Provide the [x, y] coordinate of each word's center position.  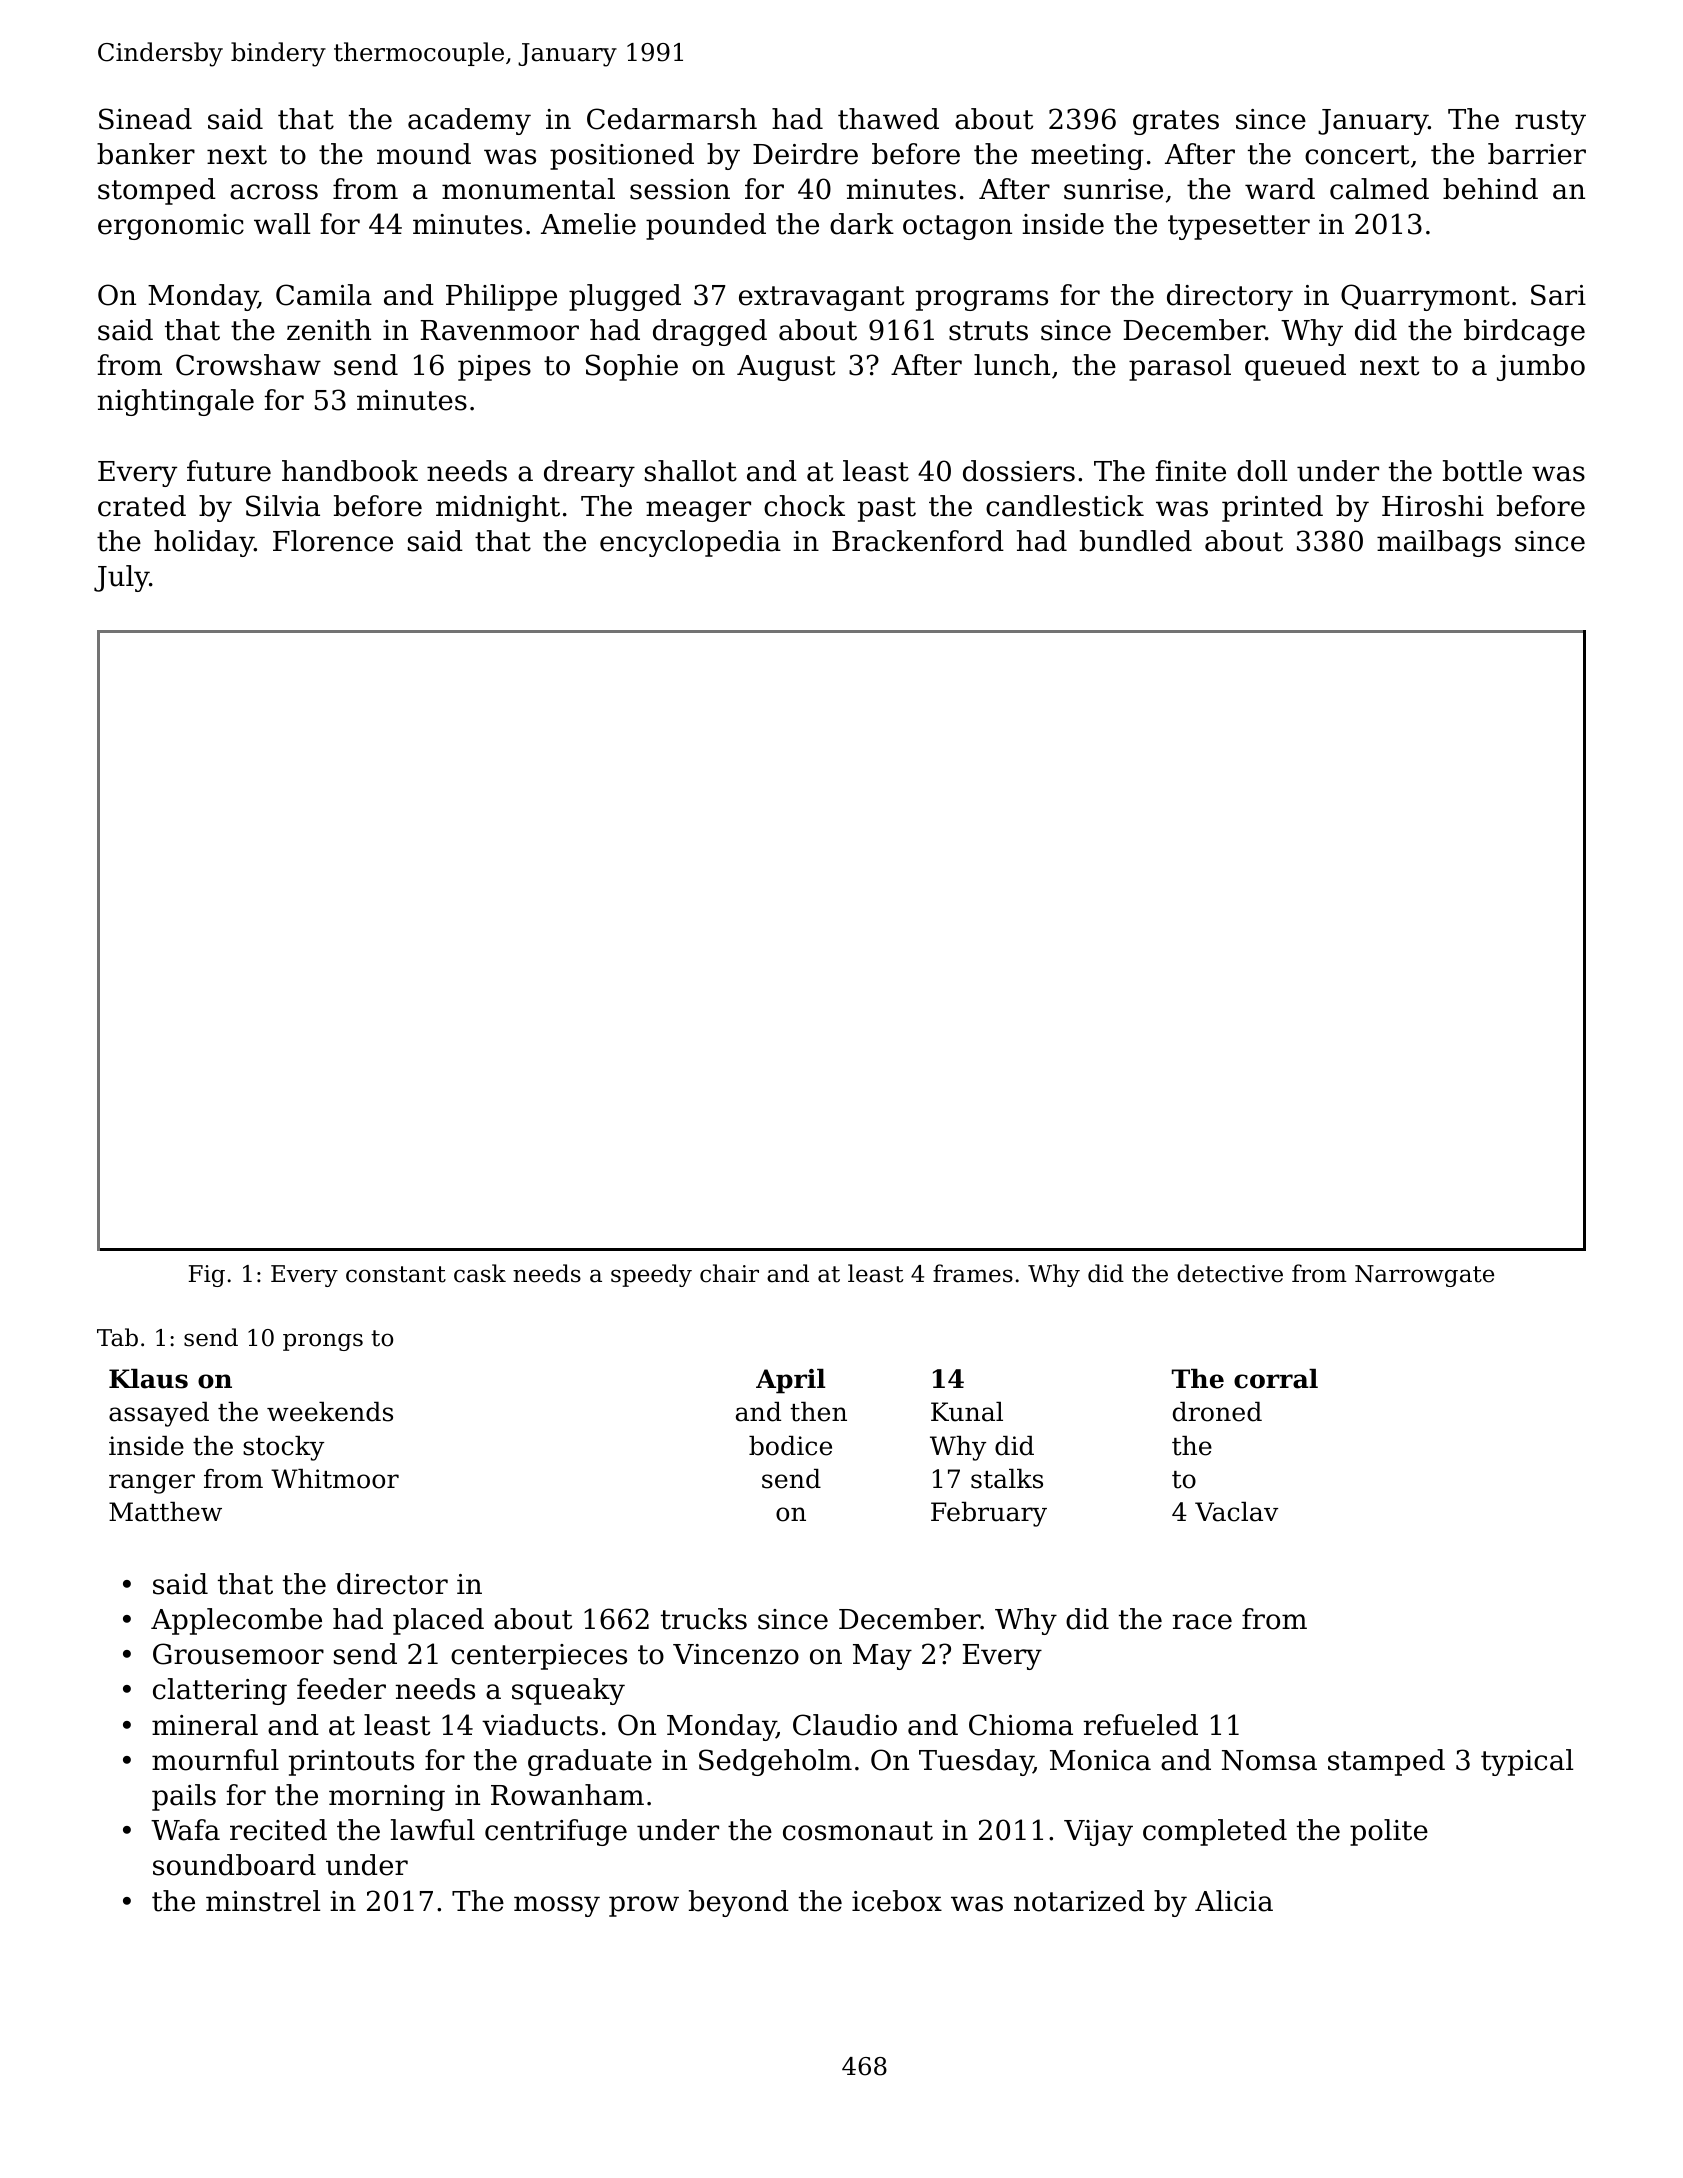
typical [1527, 1762]
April [790, 1381]
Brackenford [918, 541]
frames [973, 1273]
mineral [205, 1725]
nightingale [175, 402]
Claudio [845, 1725]
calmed [1379, 189]
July [121, 578]
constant [396, 1274]
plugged [625, 297]
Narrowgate [1424, 1276]
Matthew [165, 1512]
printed [1272, 508]
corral [1276, 1379]
